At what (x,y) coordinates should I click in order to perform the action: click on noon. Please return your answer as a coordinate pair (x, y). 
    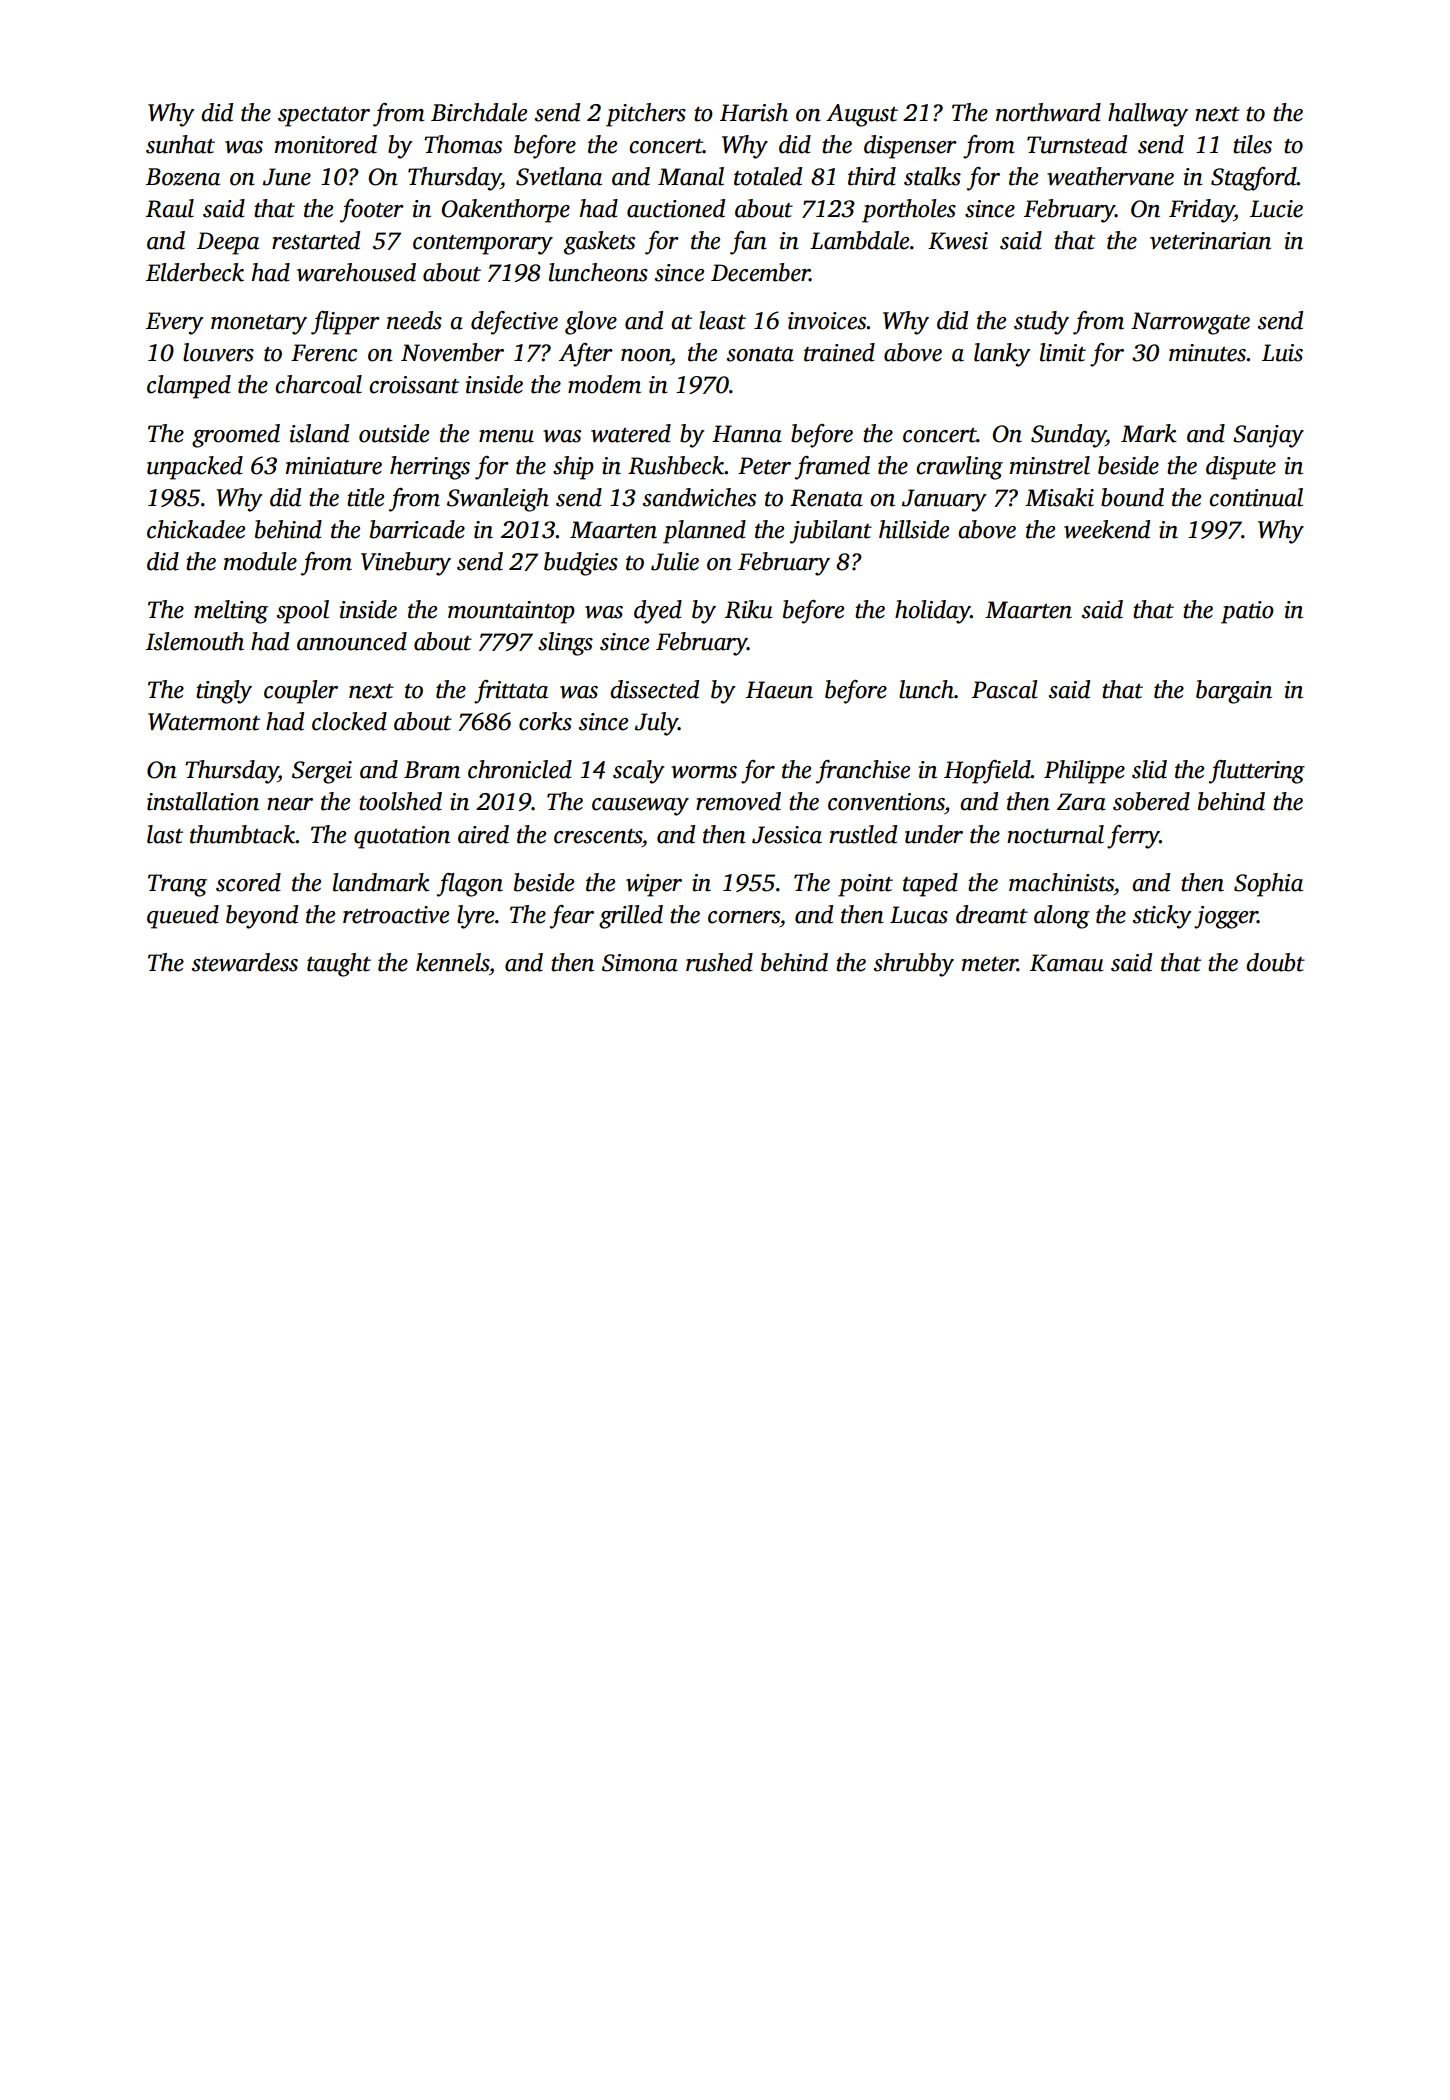
    Looking at the image, I should click on (646, 355).
